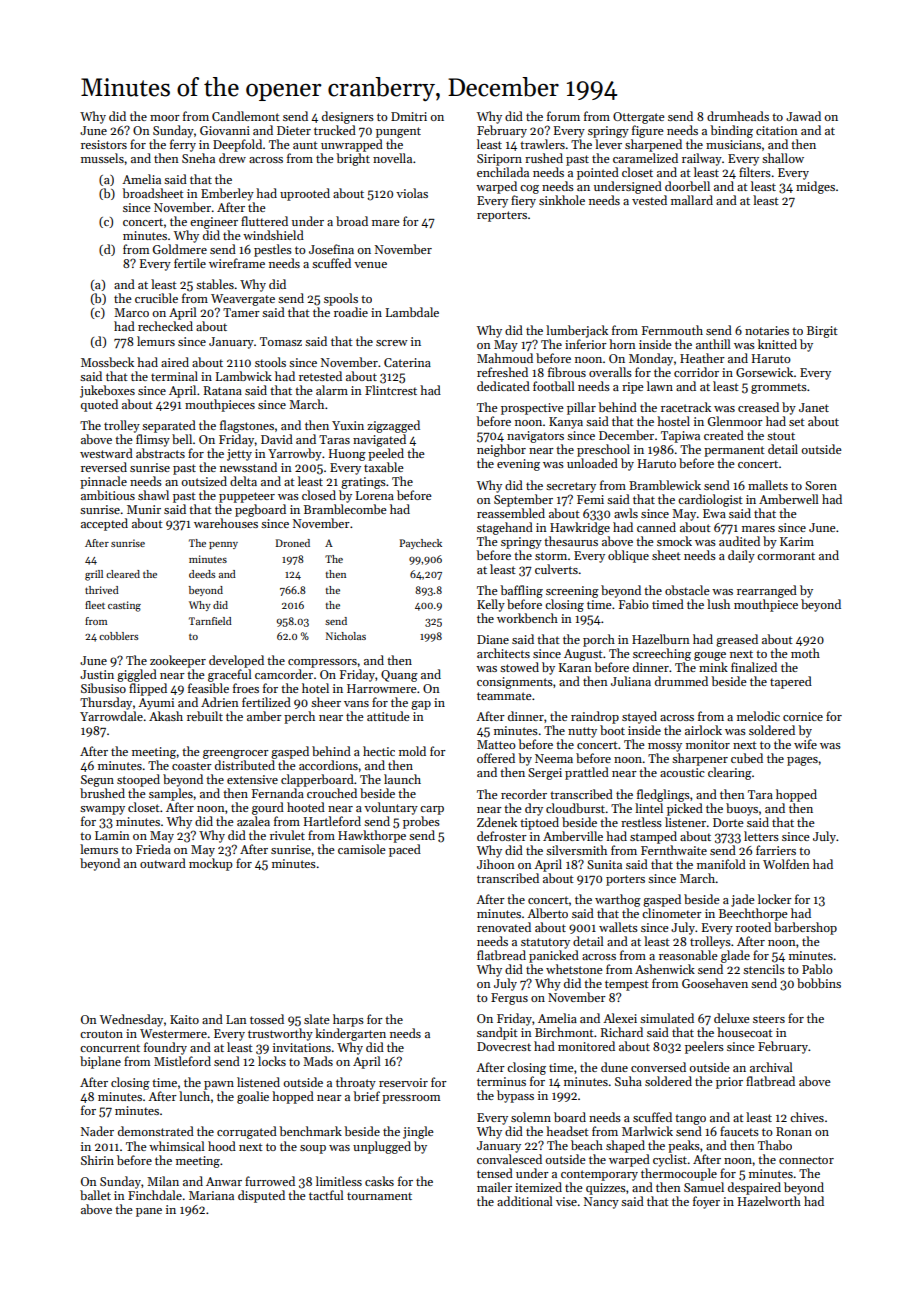 The height and width of the screenshot is (1308, 924). What do you see at coordinates (704, 1047) in the screenshot?
I see `peelers` at bounding box center [704, 1047].
